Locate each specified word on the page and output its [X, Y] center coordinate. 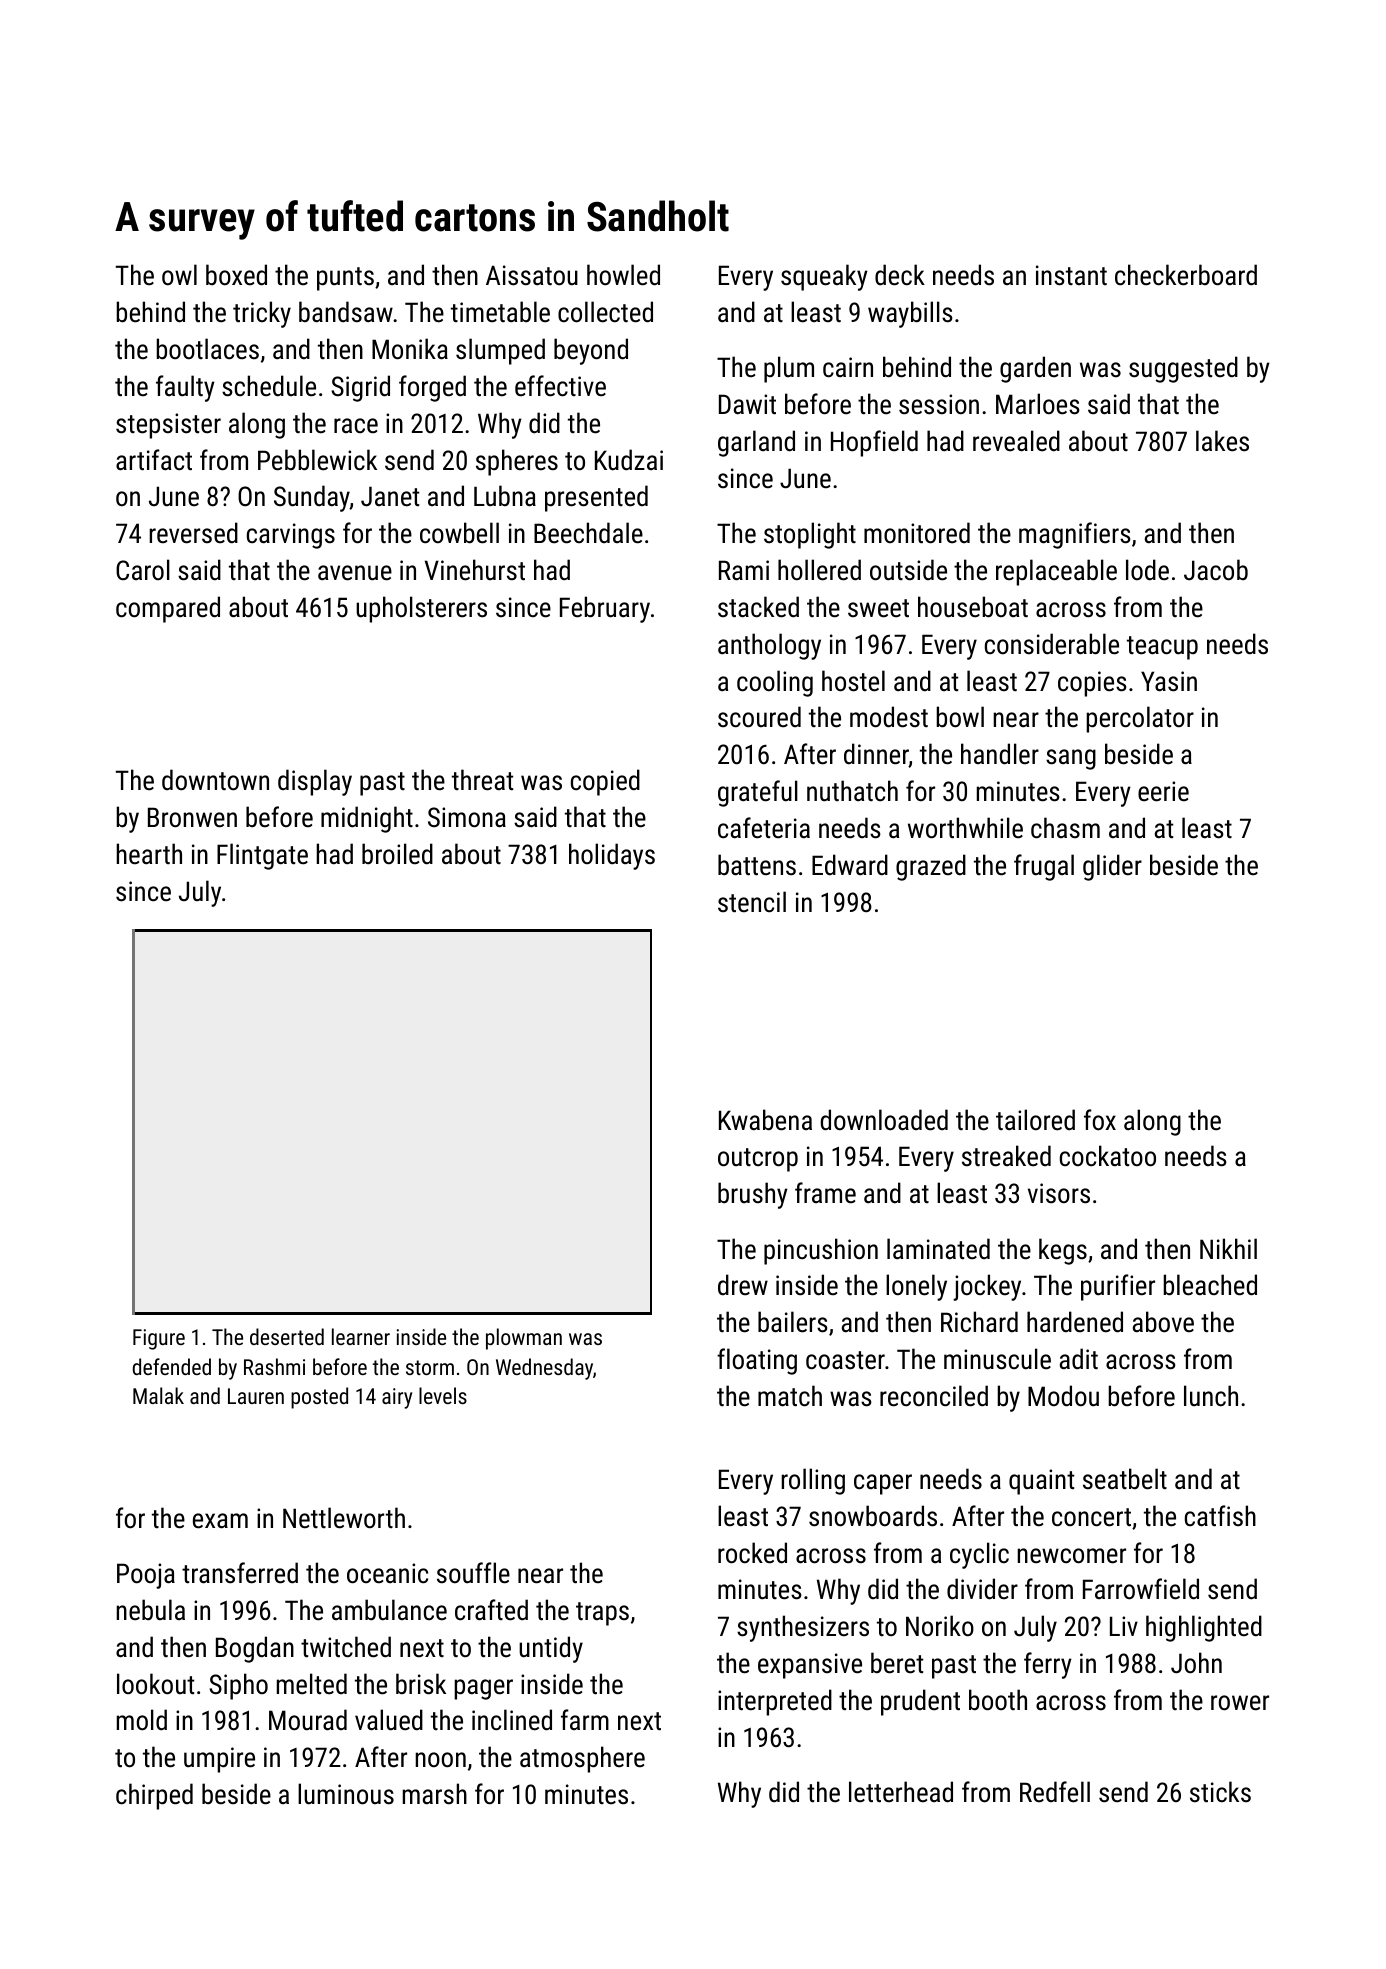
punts [345, 279]
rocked [752, 1553]
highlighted [1204, 1628]
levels [443, 1395]
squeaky [824, 277]
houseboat [973, 607]
